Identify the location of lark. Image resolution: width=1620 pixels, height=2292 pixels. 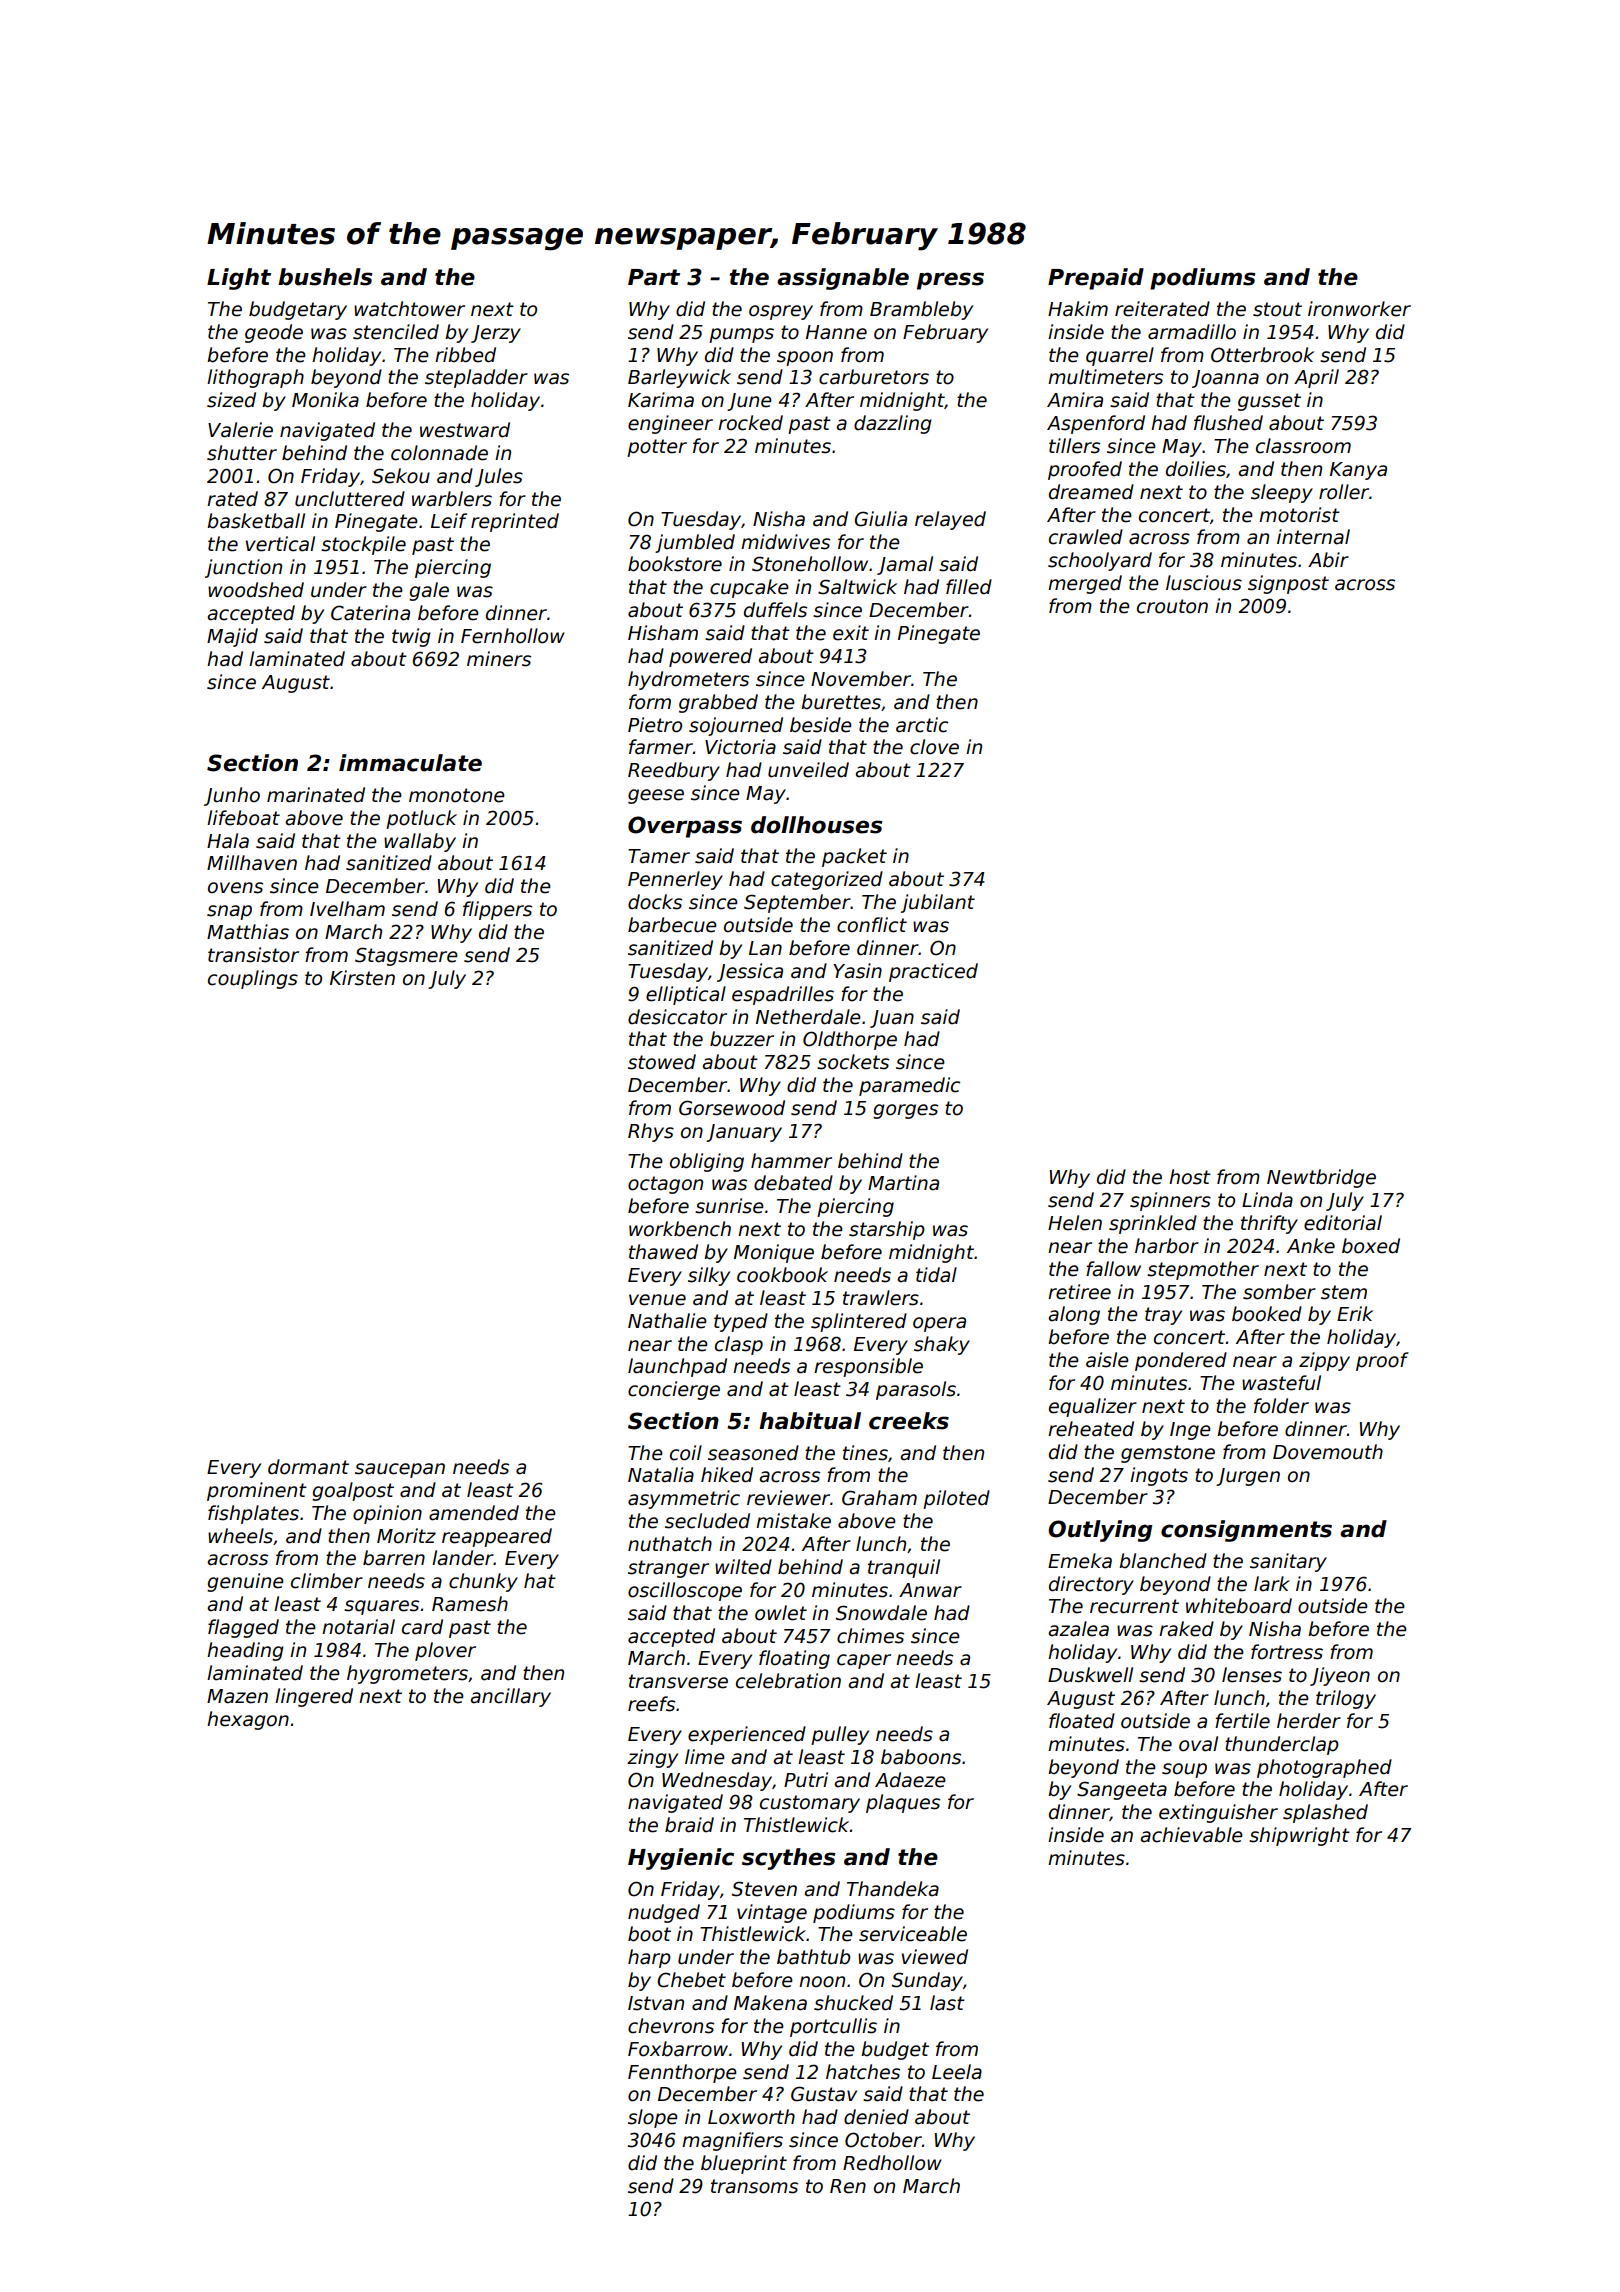
(1272, 1584).
